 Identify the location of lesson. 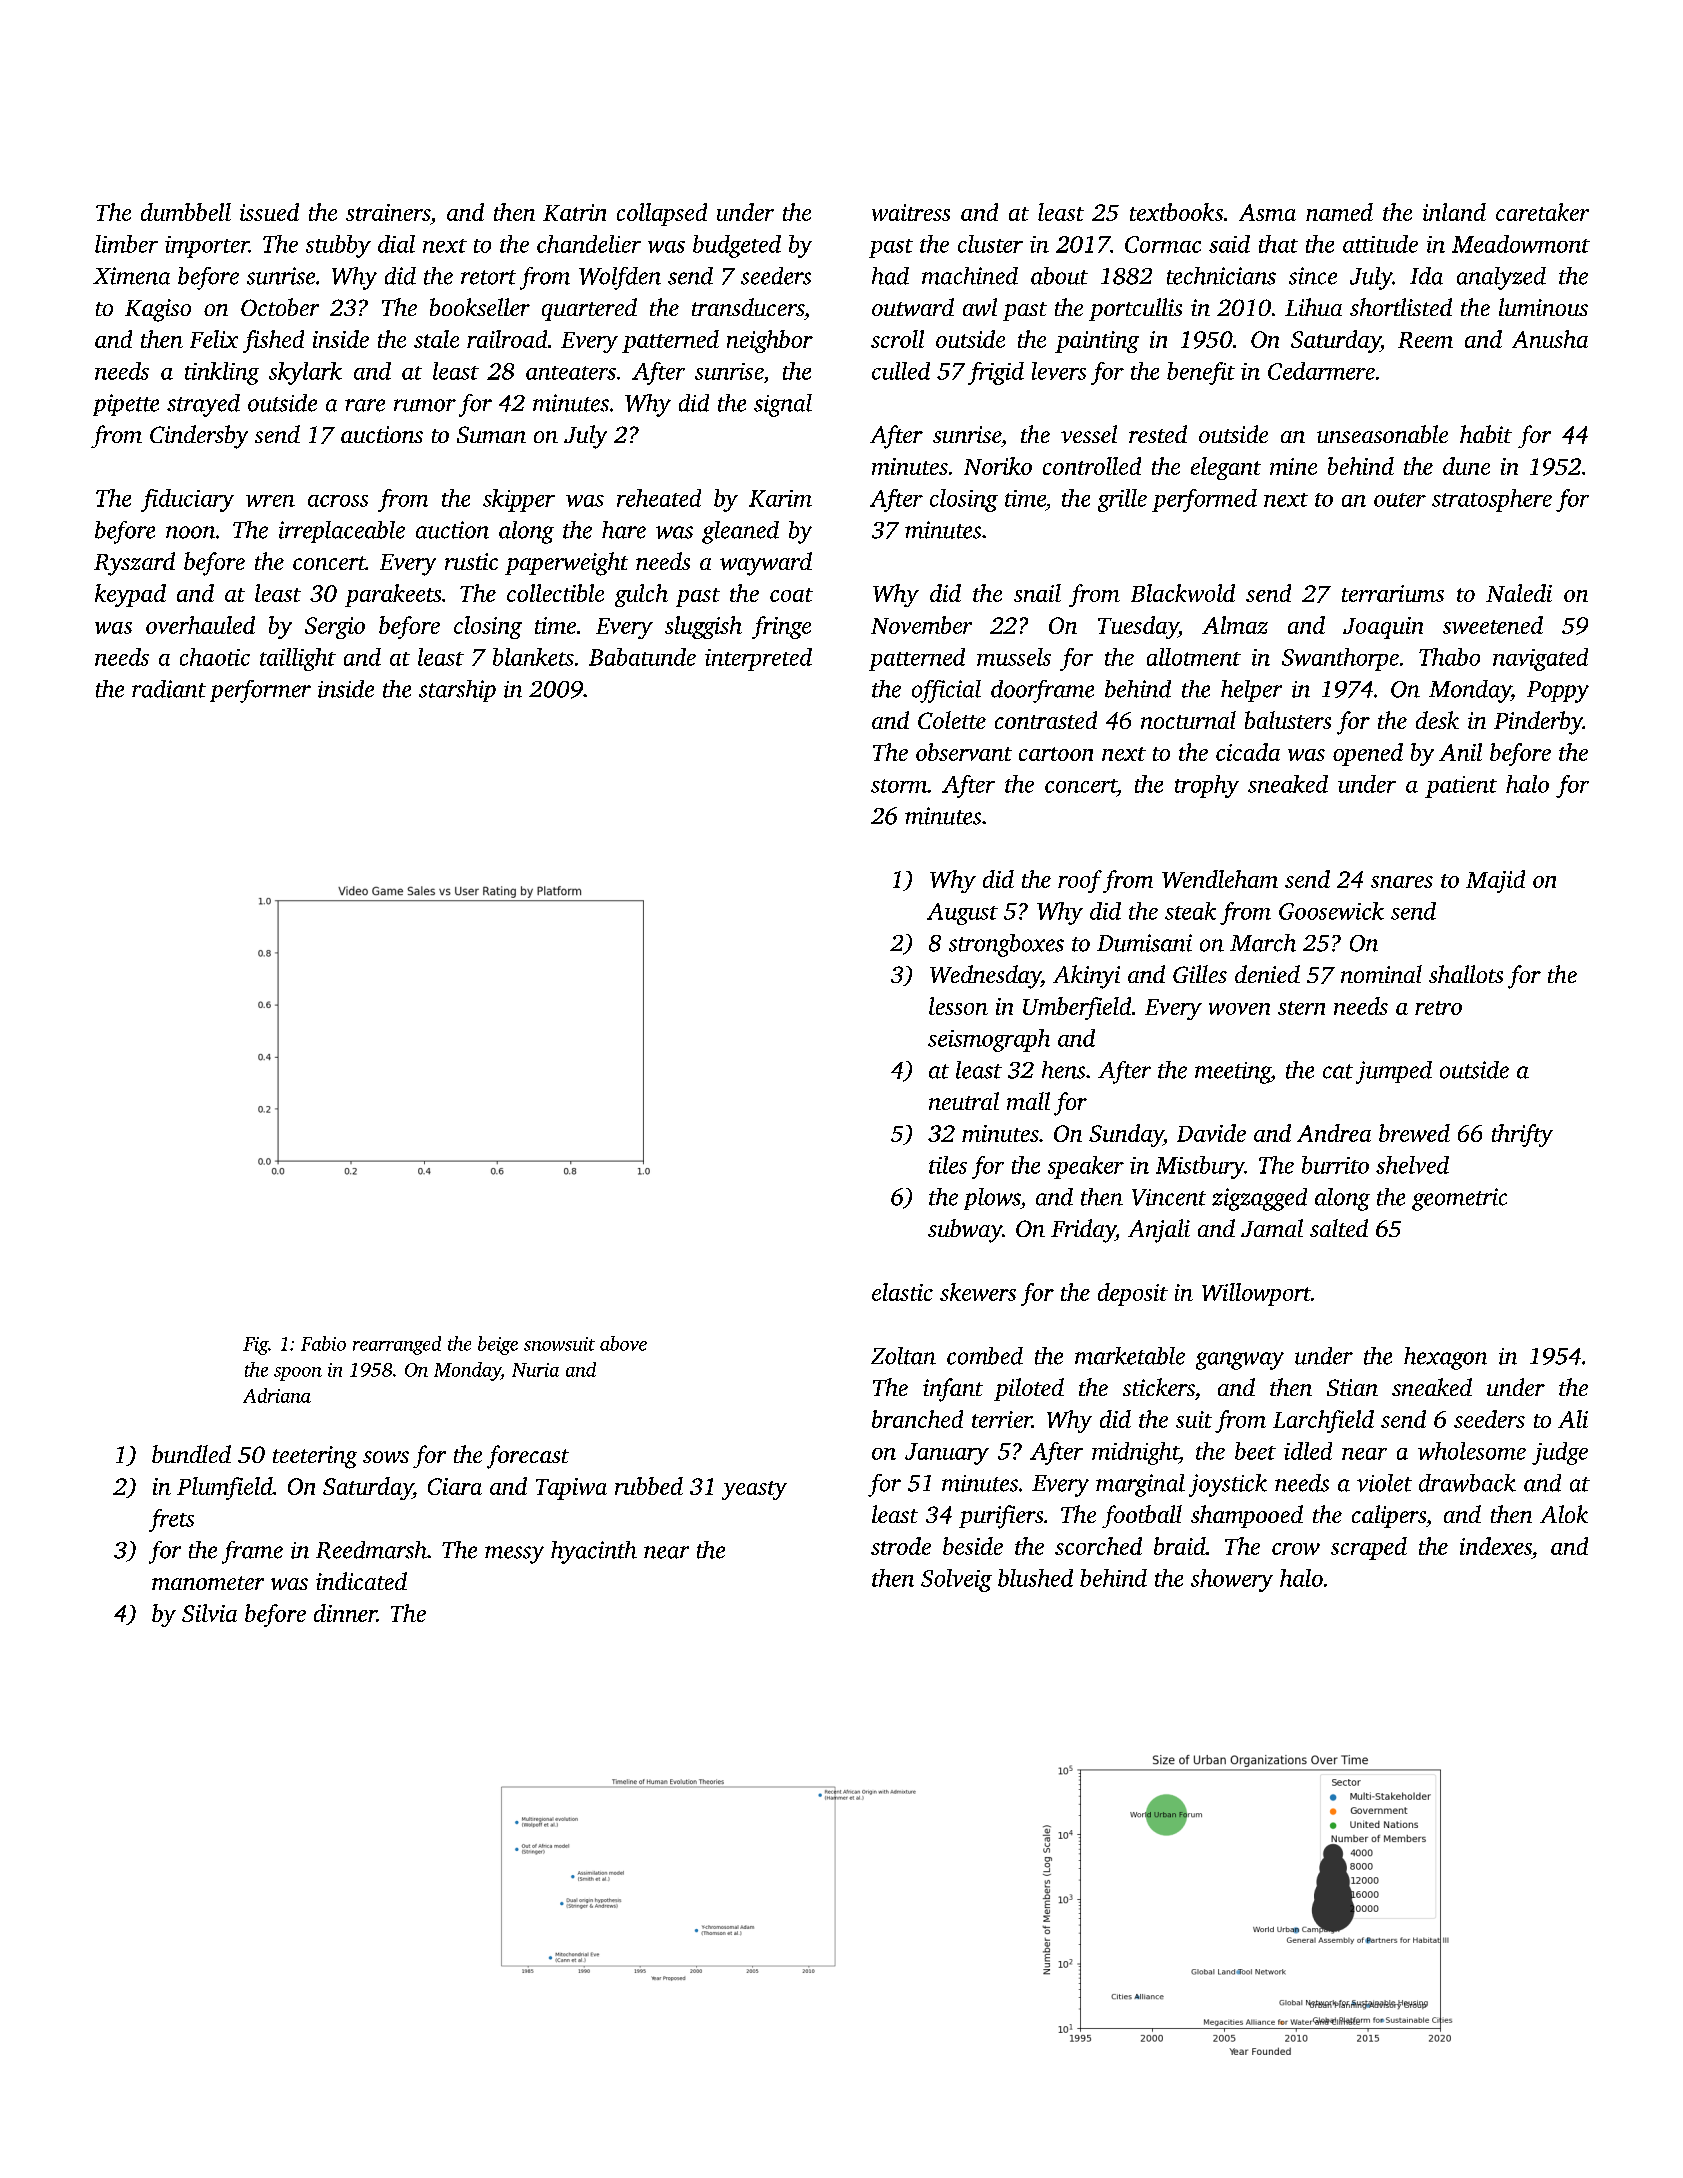
(958, 1006).
